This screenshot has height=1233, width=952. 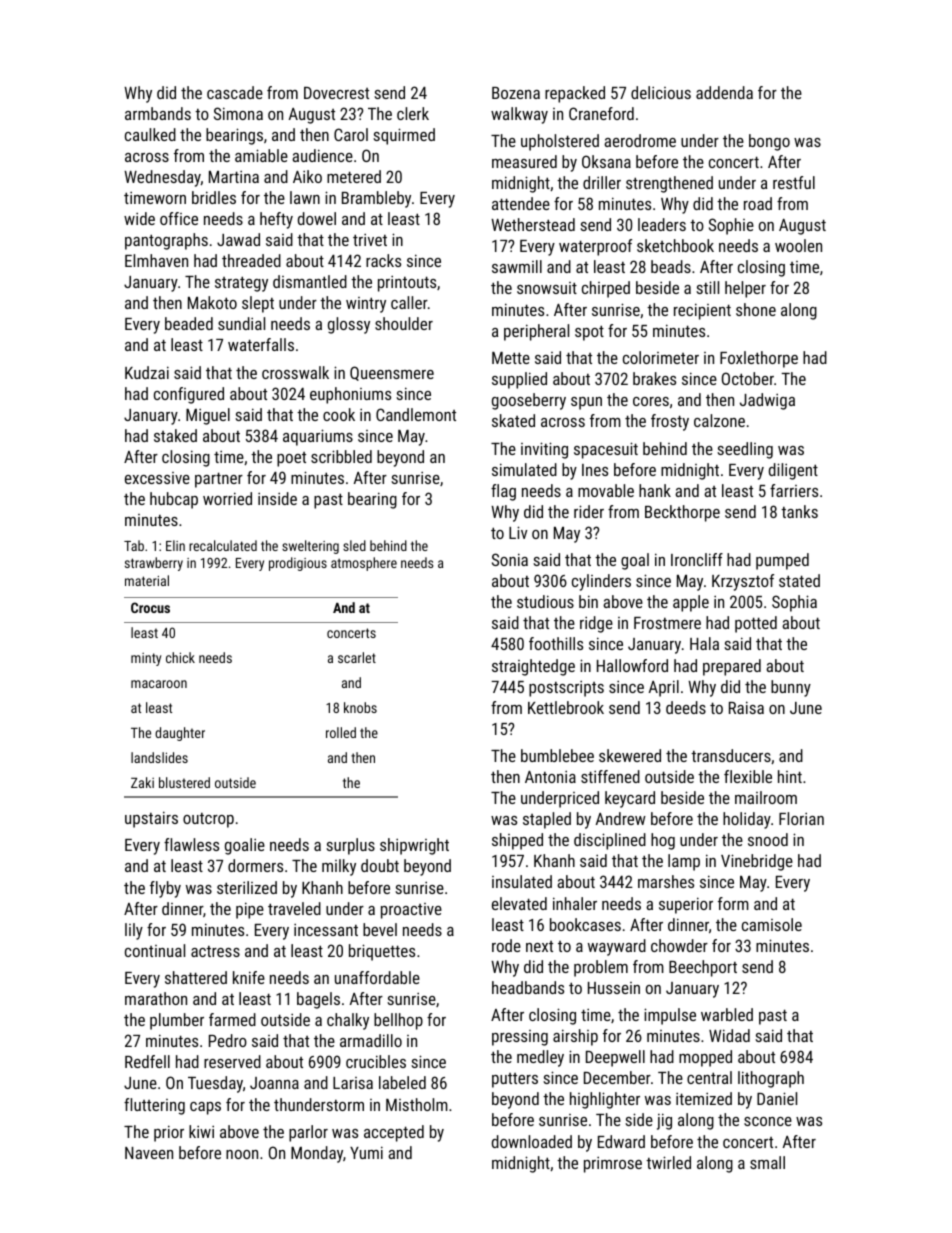 I want to click on plumber, so click(x=177, y=1021).
